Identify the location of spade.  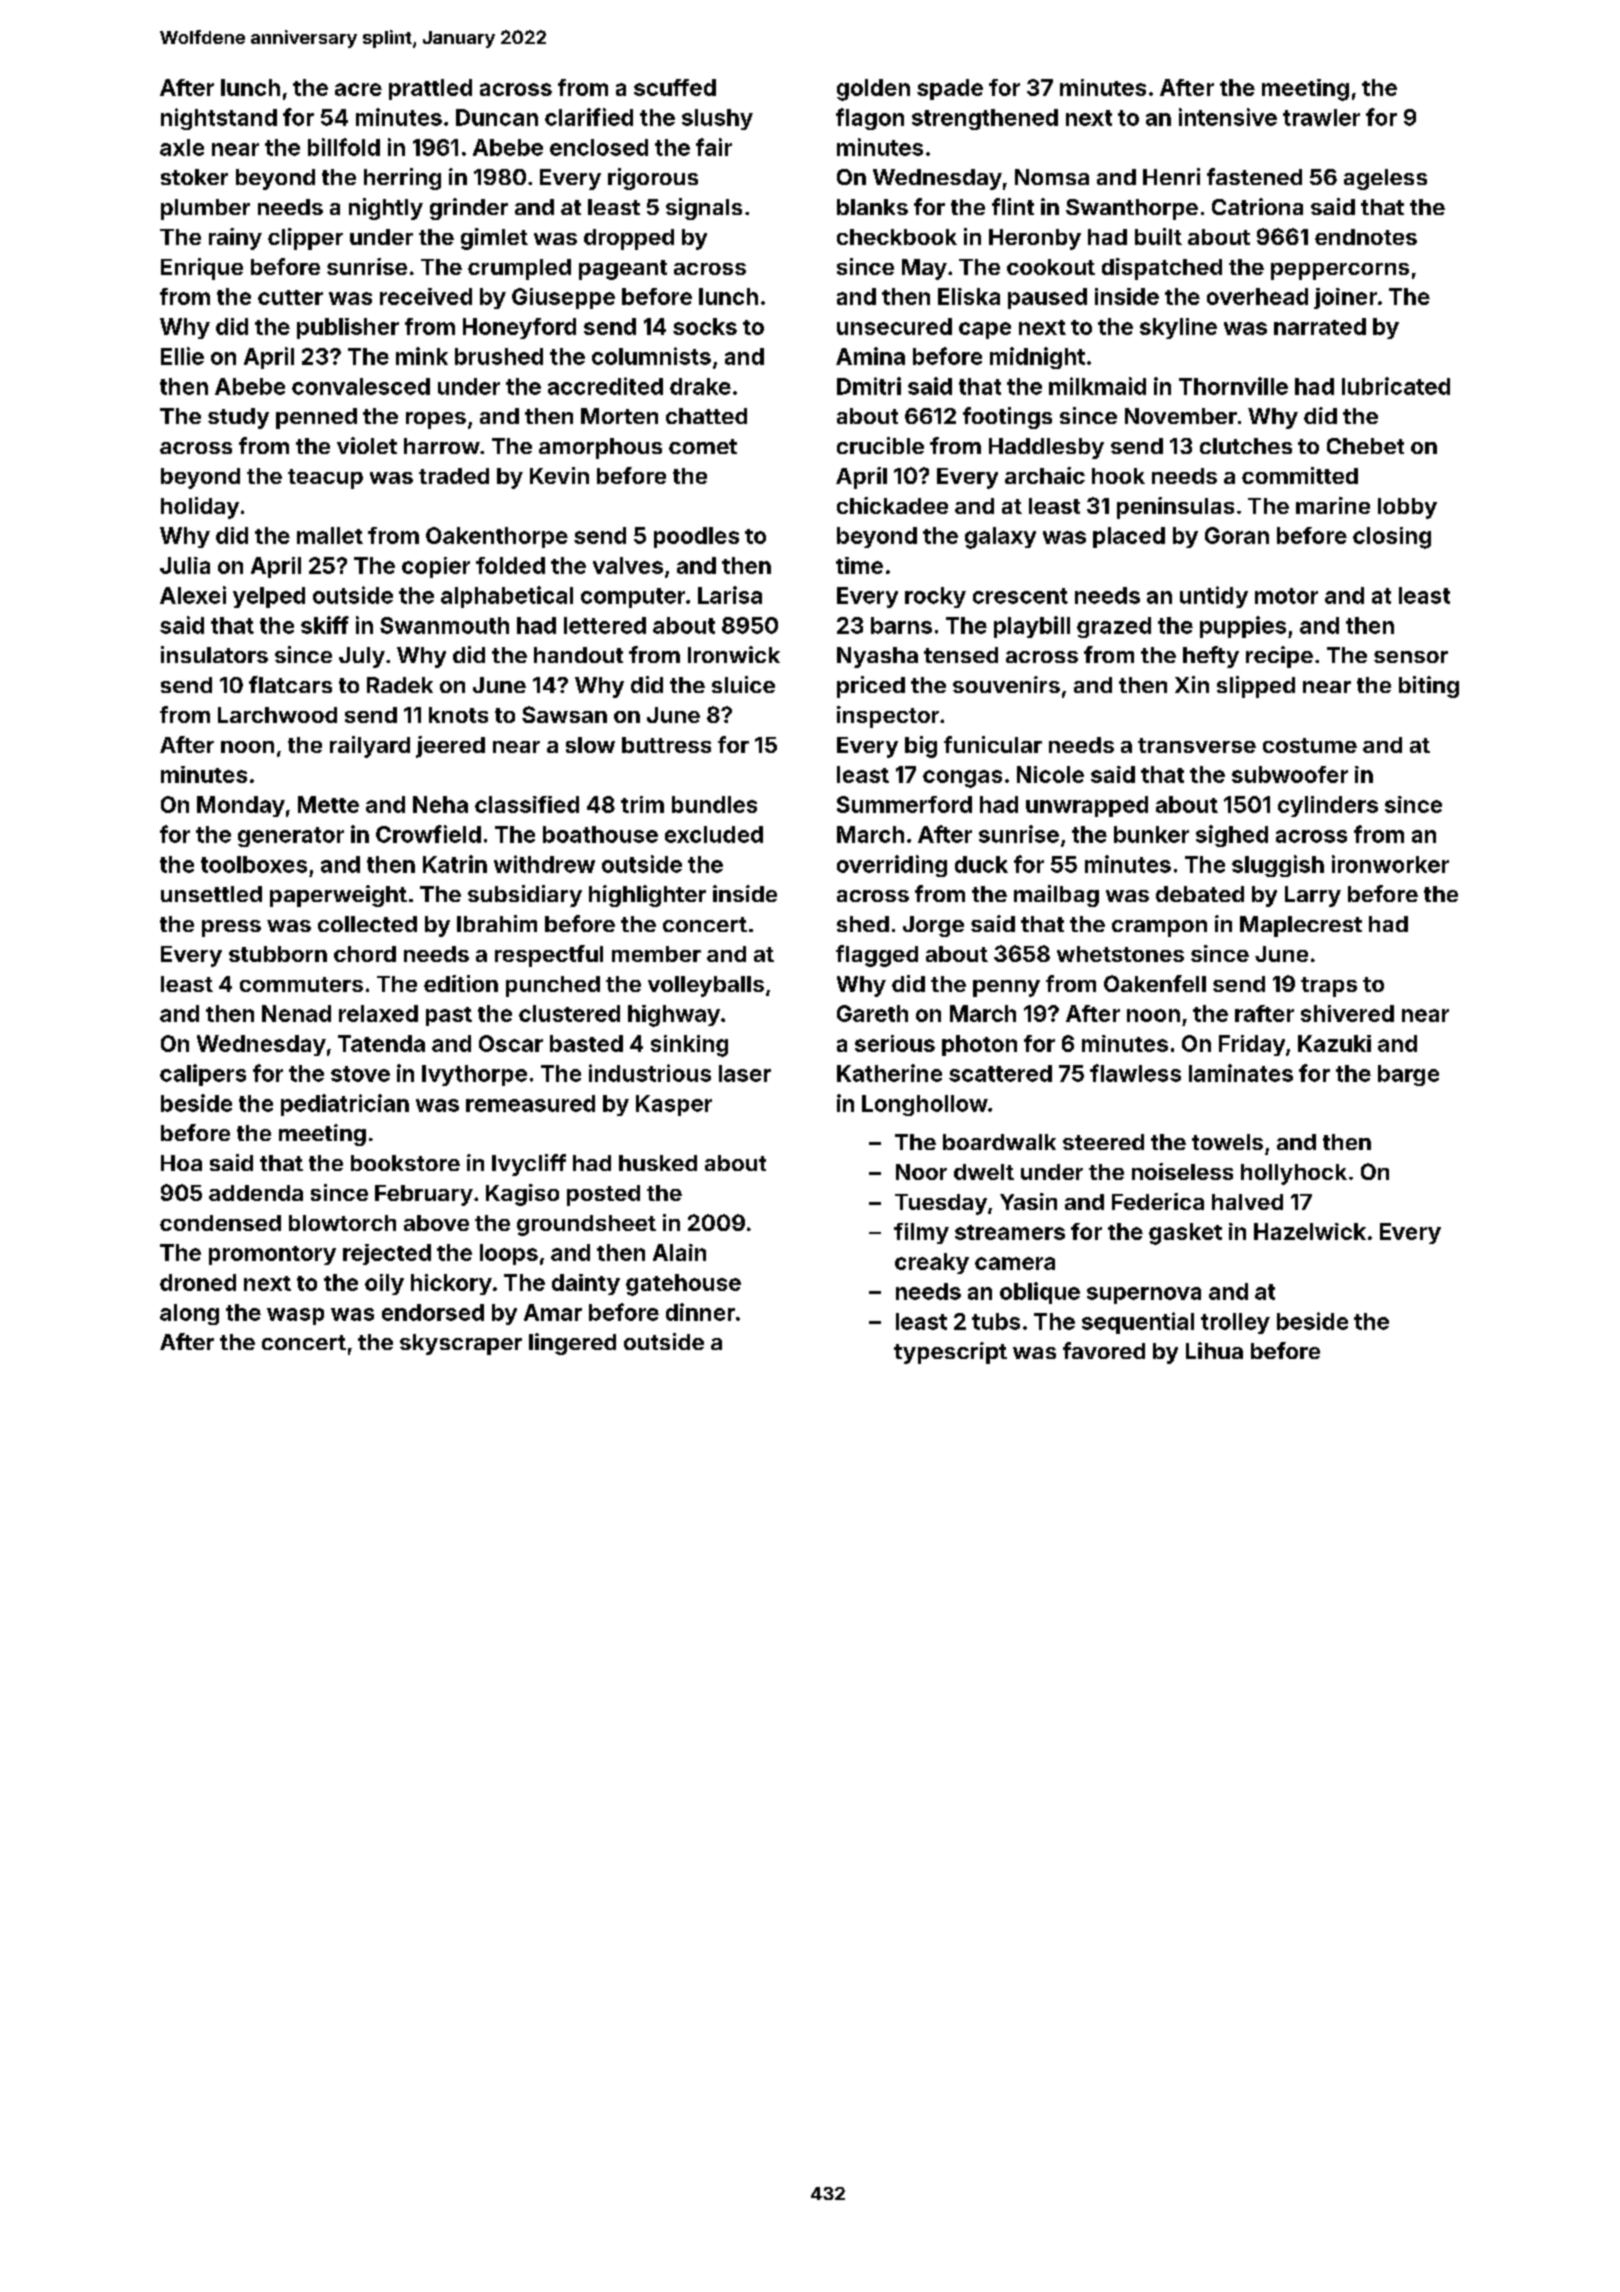
(950, 89).
